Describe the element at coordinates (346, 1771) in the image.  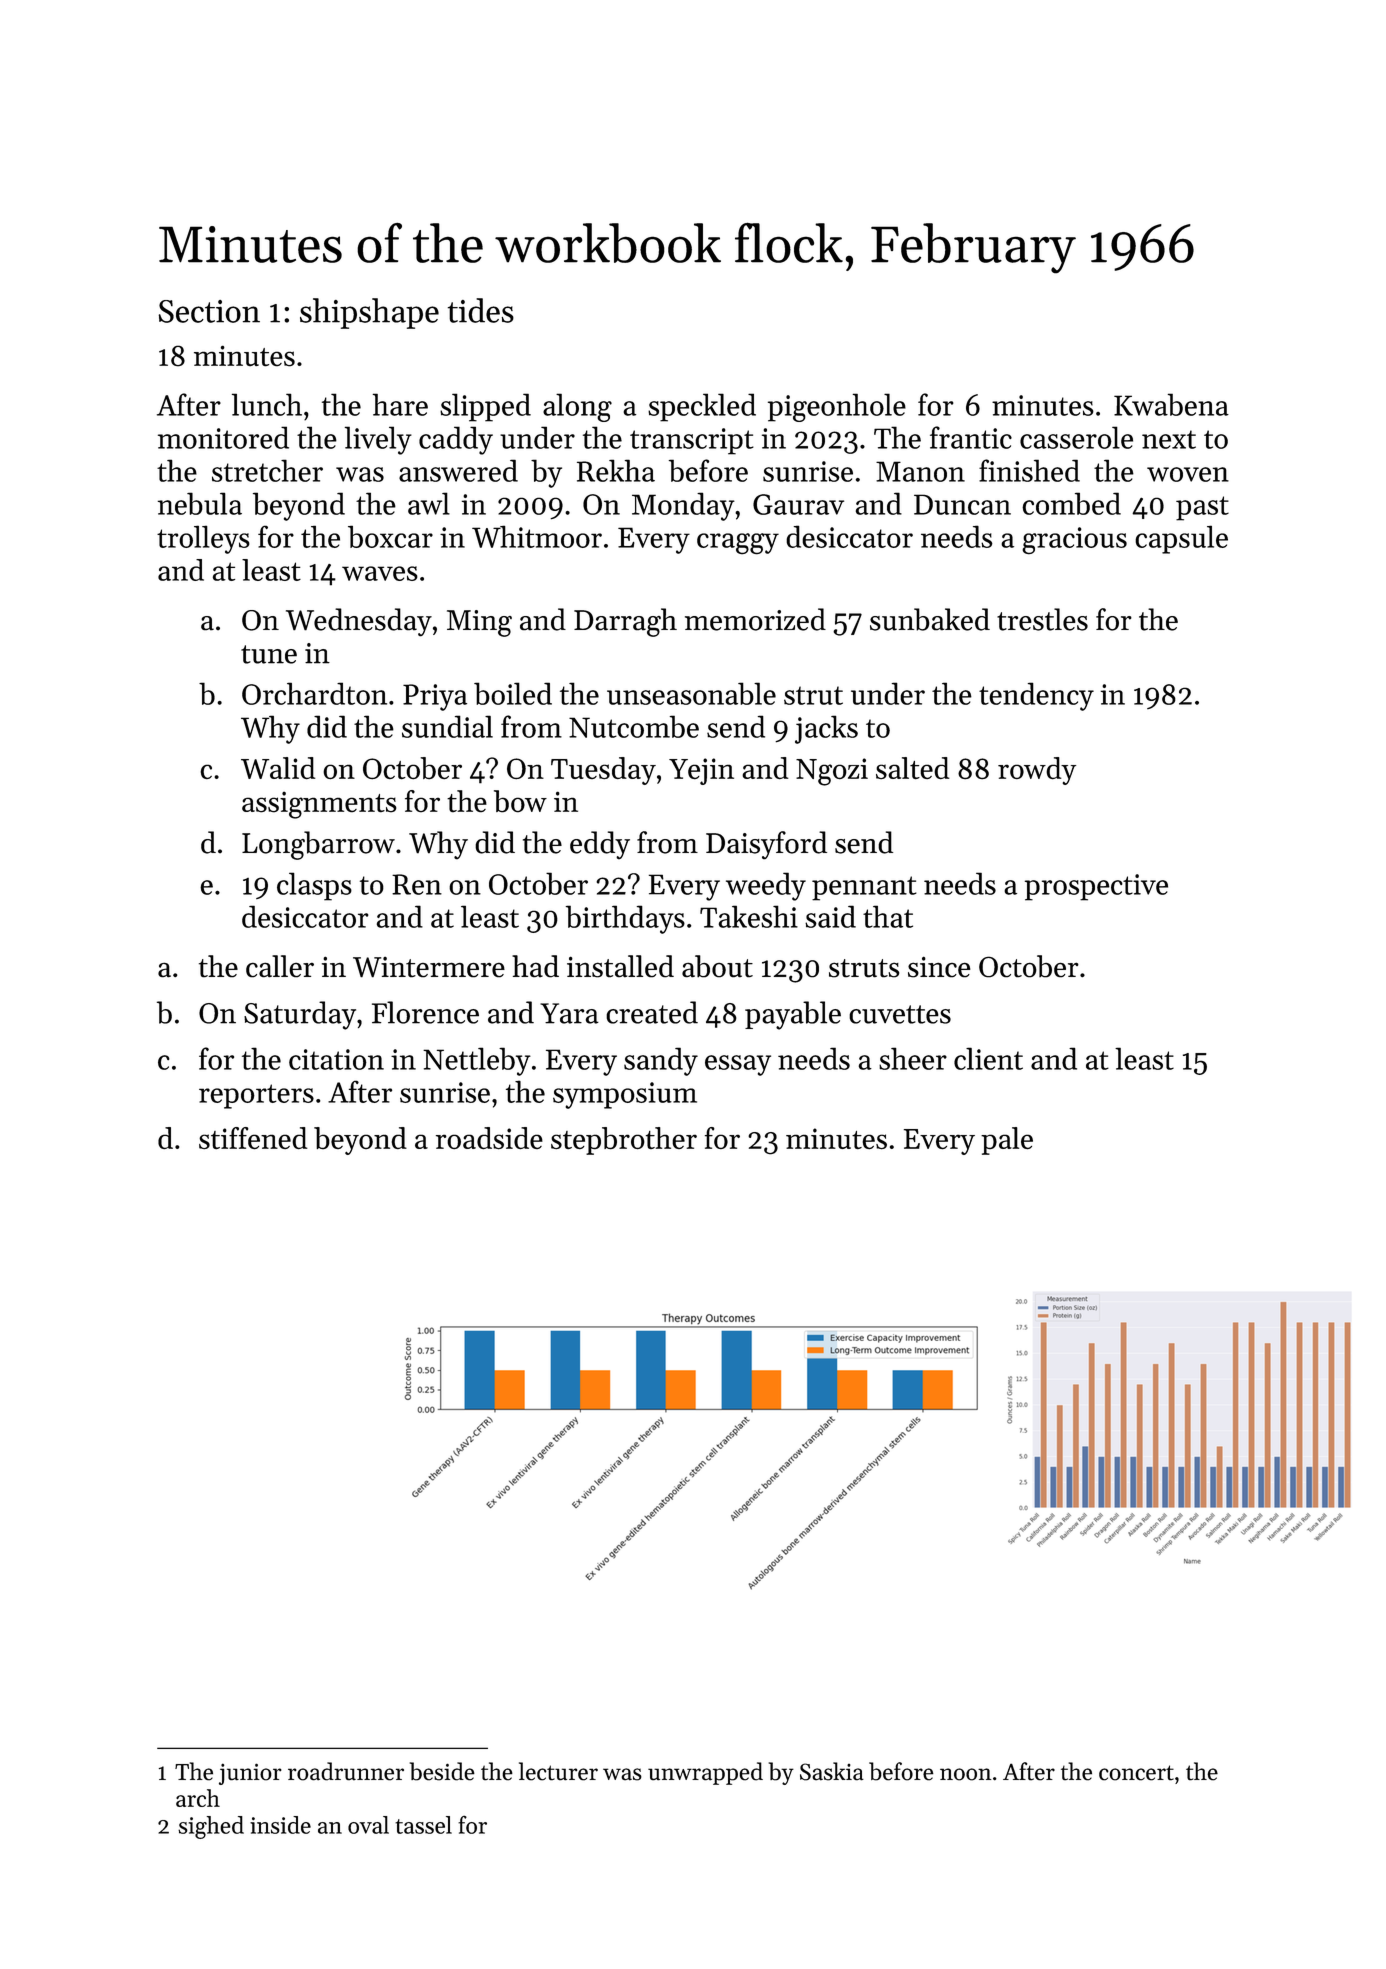
I see `roadrunner` at that location.
